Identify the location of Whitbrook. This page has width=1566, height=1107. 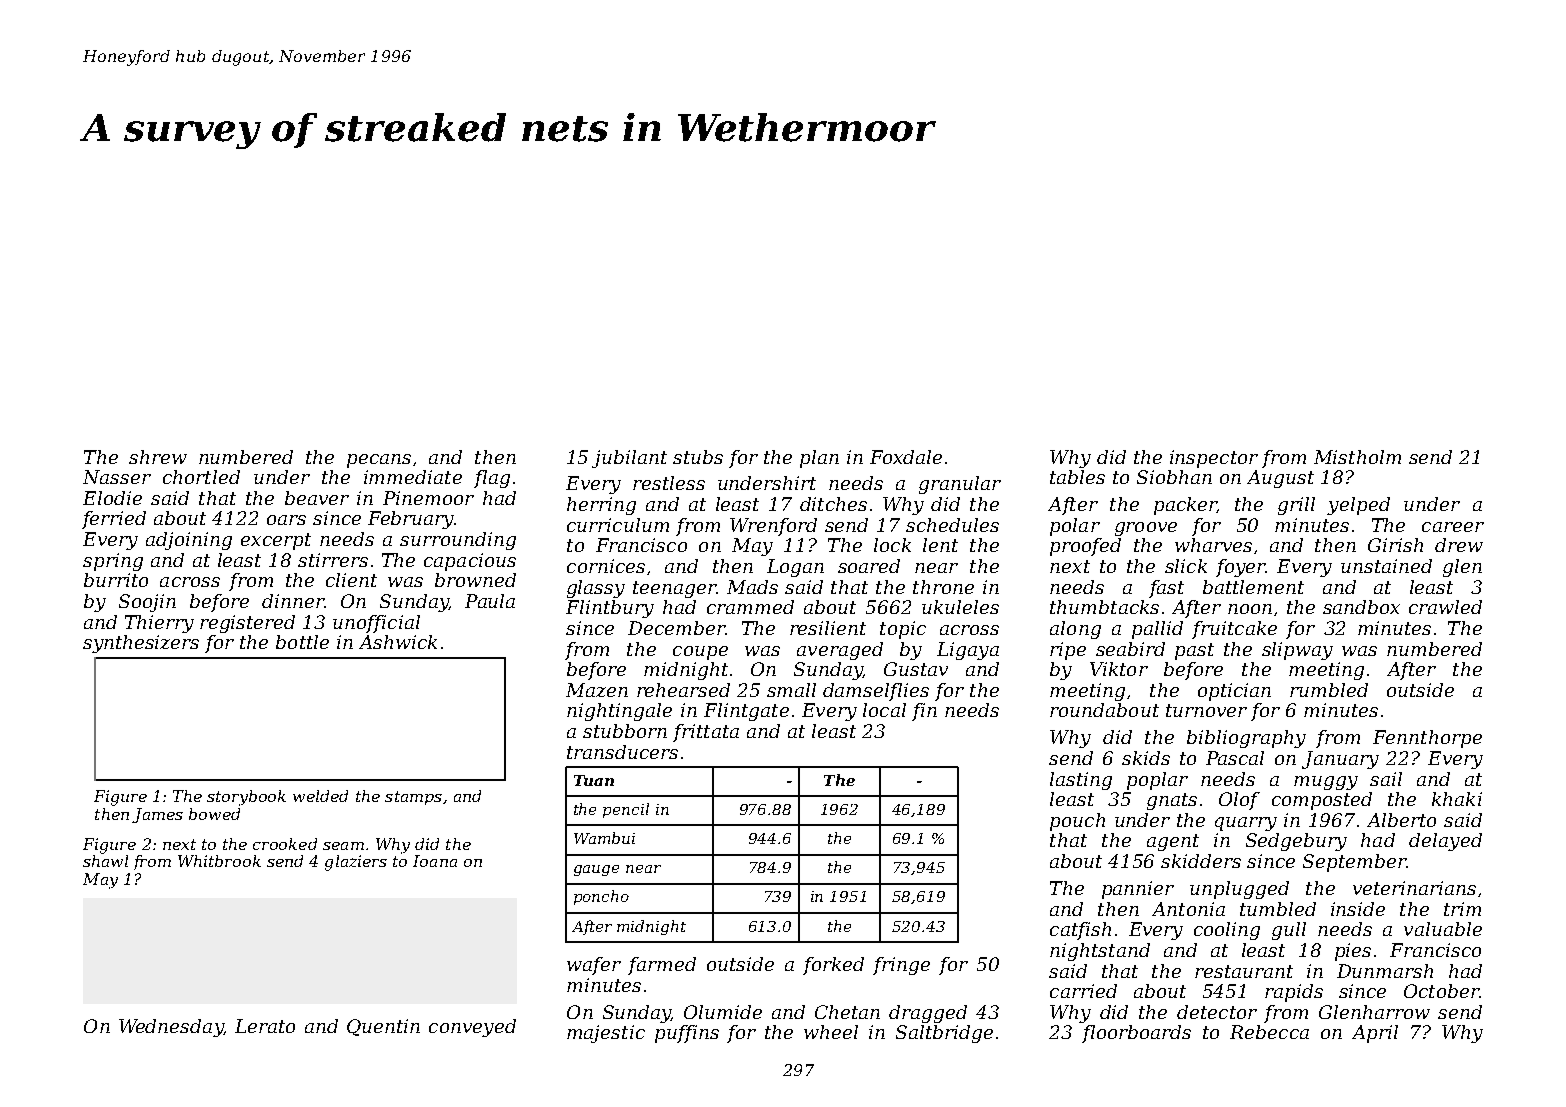
(219, 861).
